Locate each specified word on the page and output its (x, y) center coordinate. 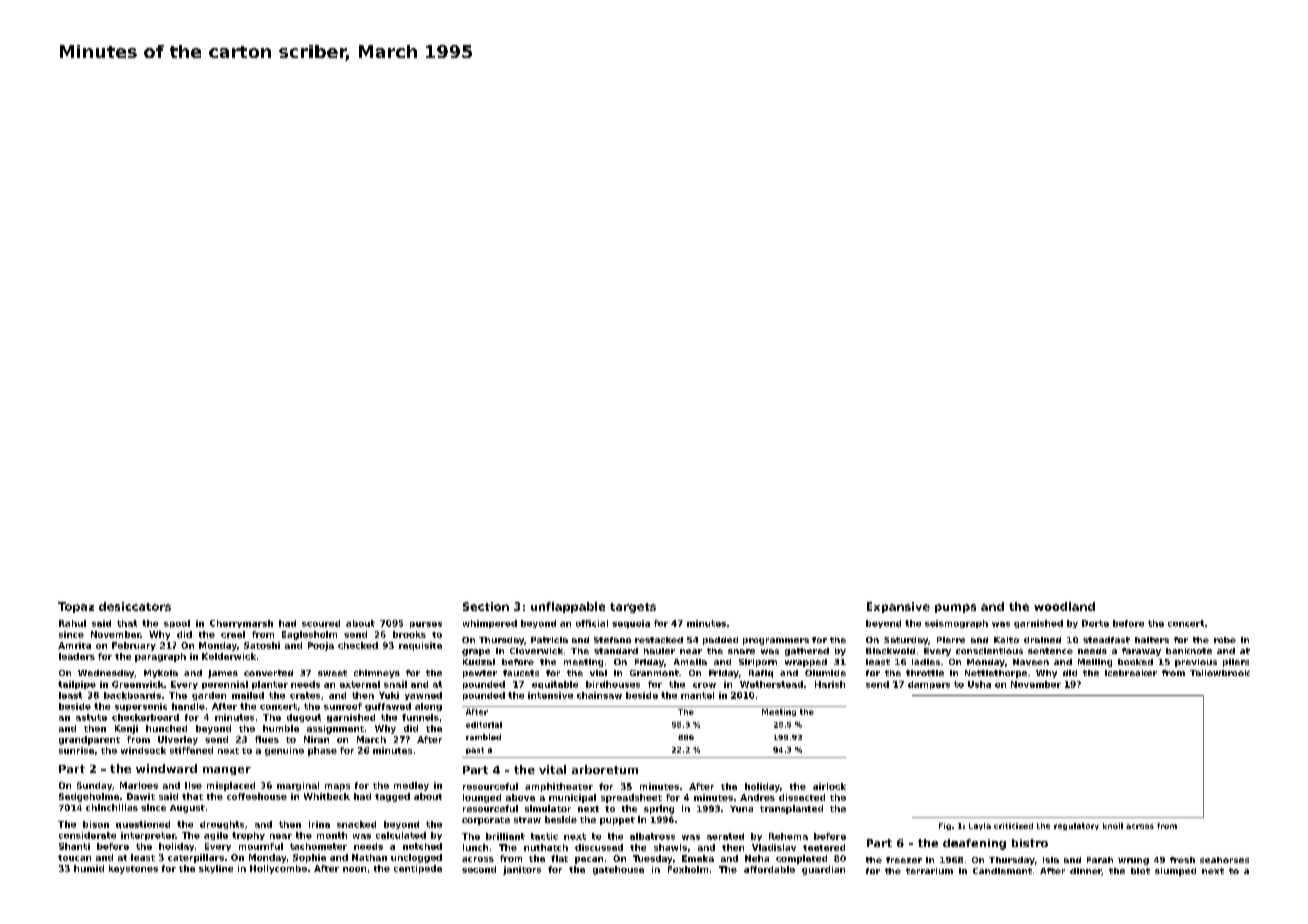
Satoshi (262, 645)
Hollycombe (278, 869)
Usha (979, 684)
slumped (1175, 872)
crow (704, 685)
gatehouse (618, 870)
